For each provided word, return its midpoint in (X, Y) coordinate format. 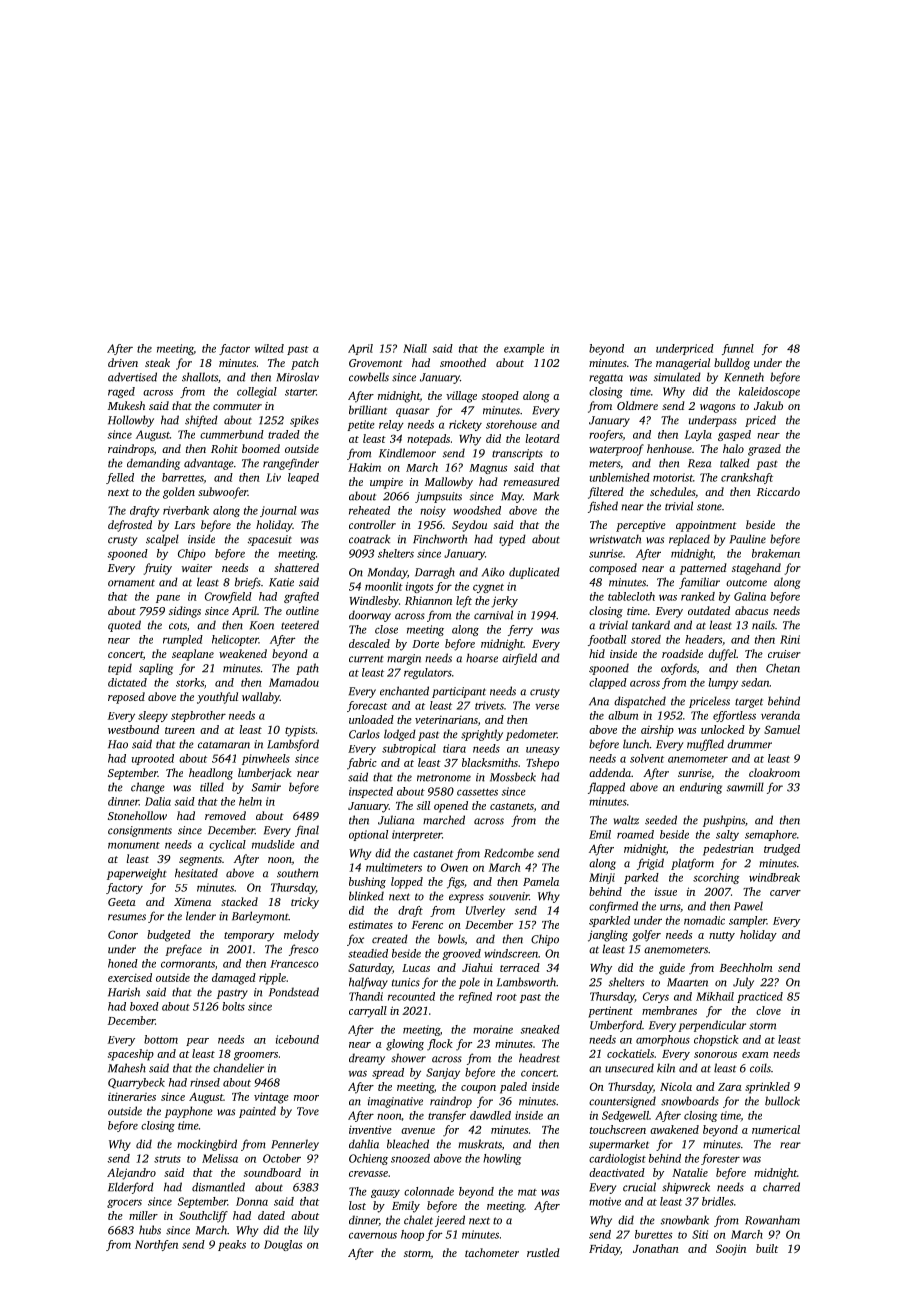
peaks (232, 1245)
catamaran (224, 745)
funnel (738, 349)
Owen (454, 867)
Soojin (731, 1250)
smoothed (463, 362)
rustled (543, 1252)
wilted (269, 348)
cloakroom (774, 772)
